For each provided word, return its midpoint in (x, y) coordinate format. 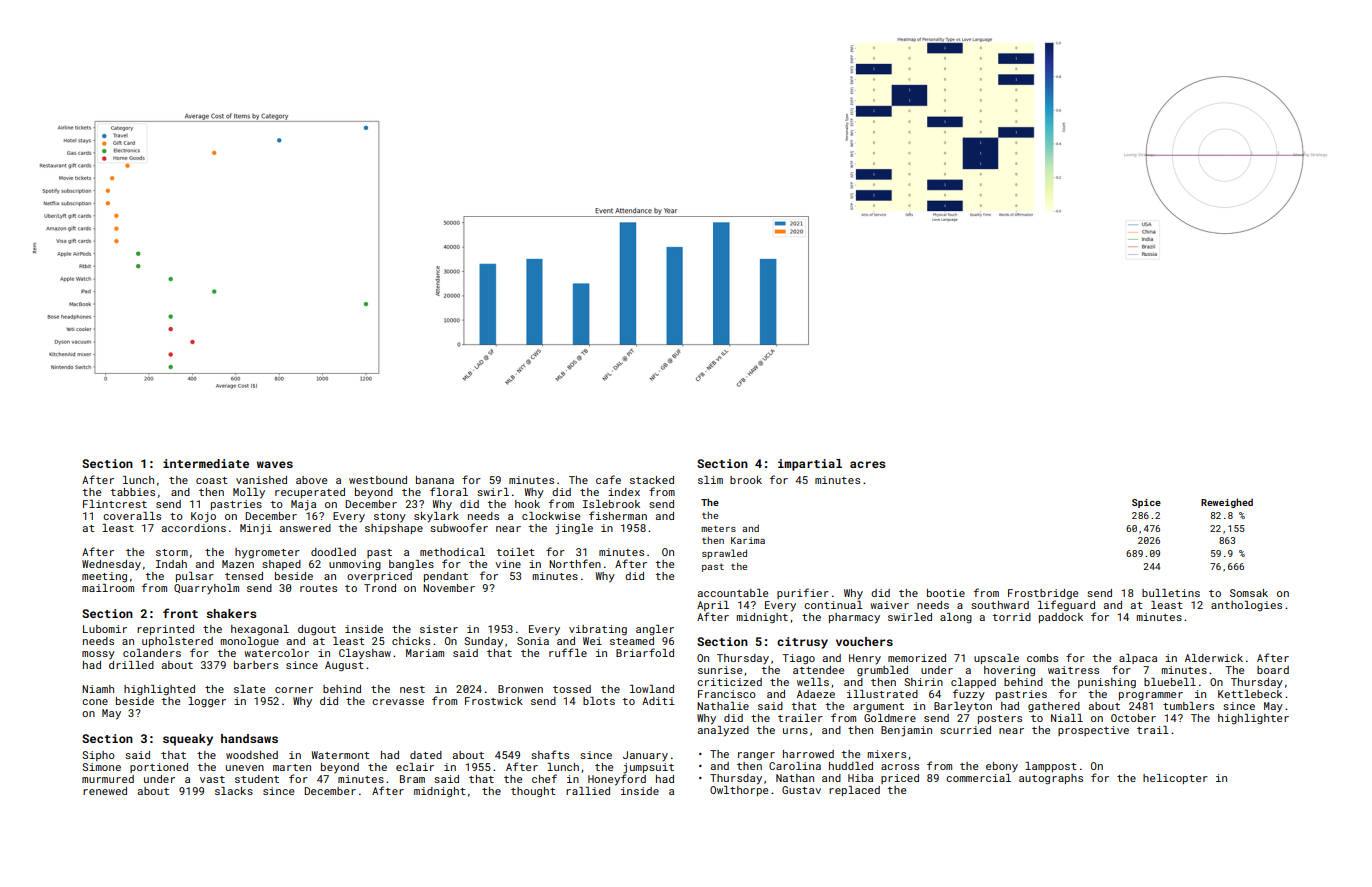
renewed (105, 791)
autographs (1051, 779)
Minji (256, 529)
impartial (810, 465)
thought (533, 792)
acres (867, 464)
